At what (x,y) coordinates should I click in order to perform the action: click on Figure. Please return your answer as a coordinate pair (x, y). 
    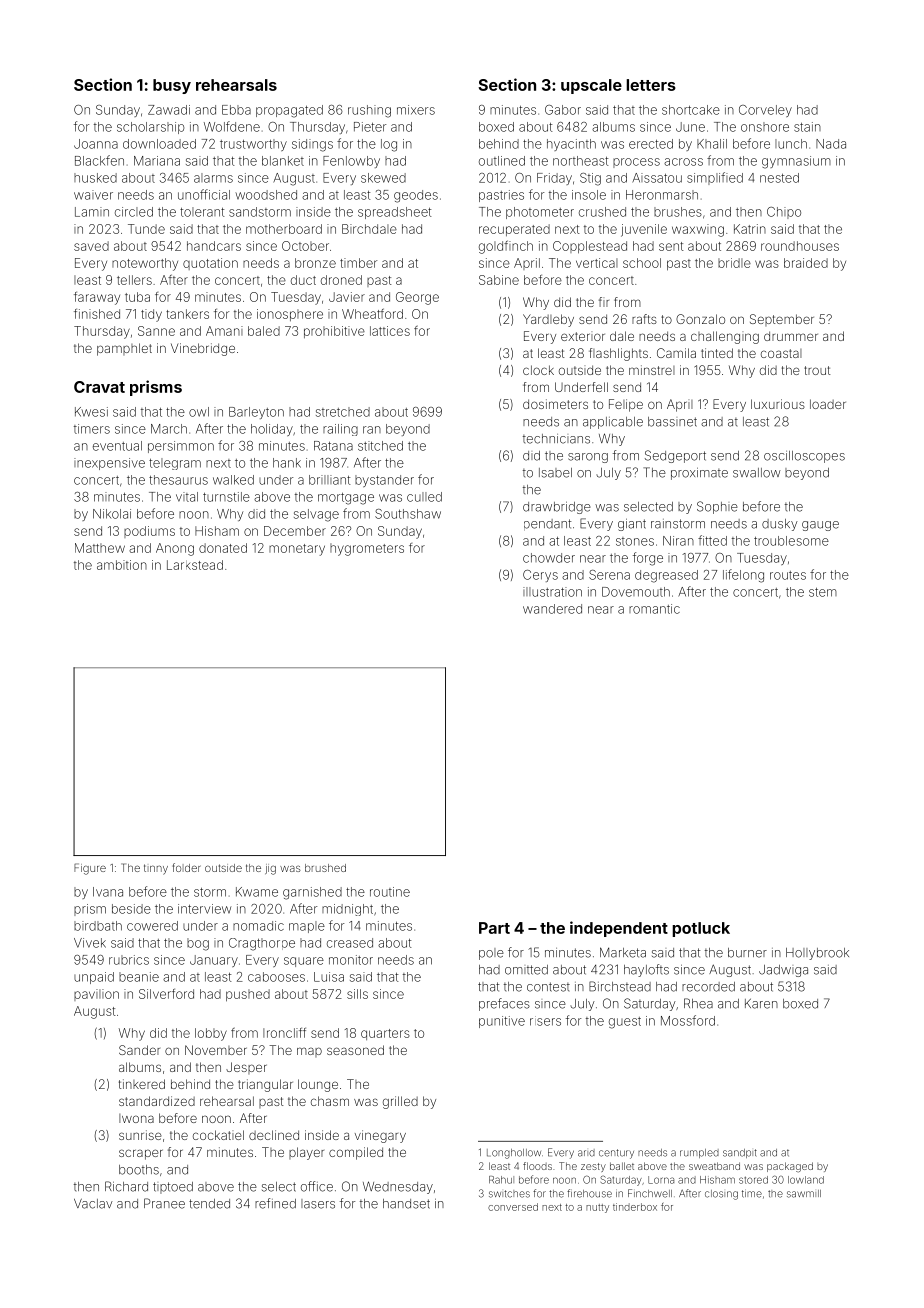
    Looking at the image, I should click on (90, 869).
